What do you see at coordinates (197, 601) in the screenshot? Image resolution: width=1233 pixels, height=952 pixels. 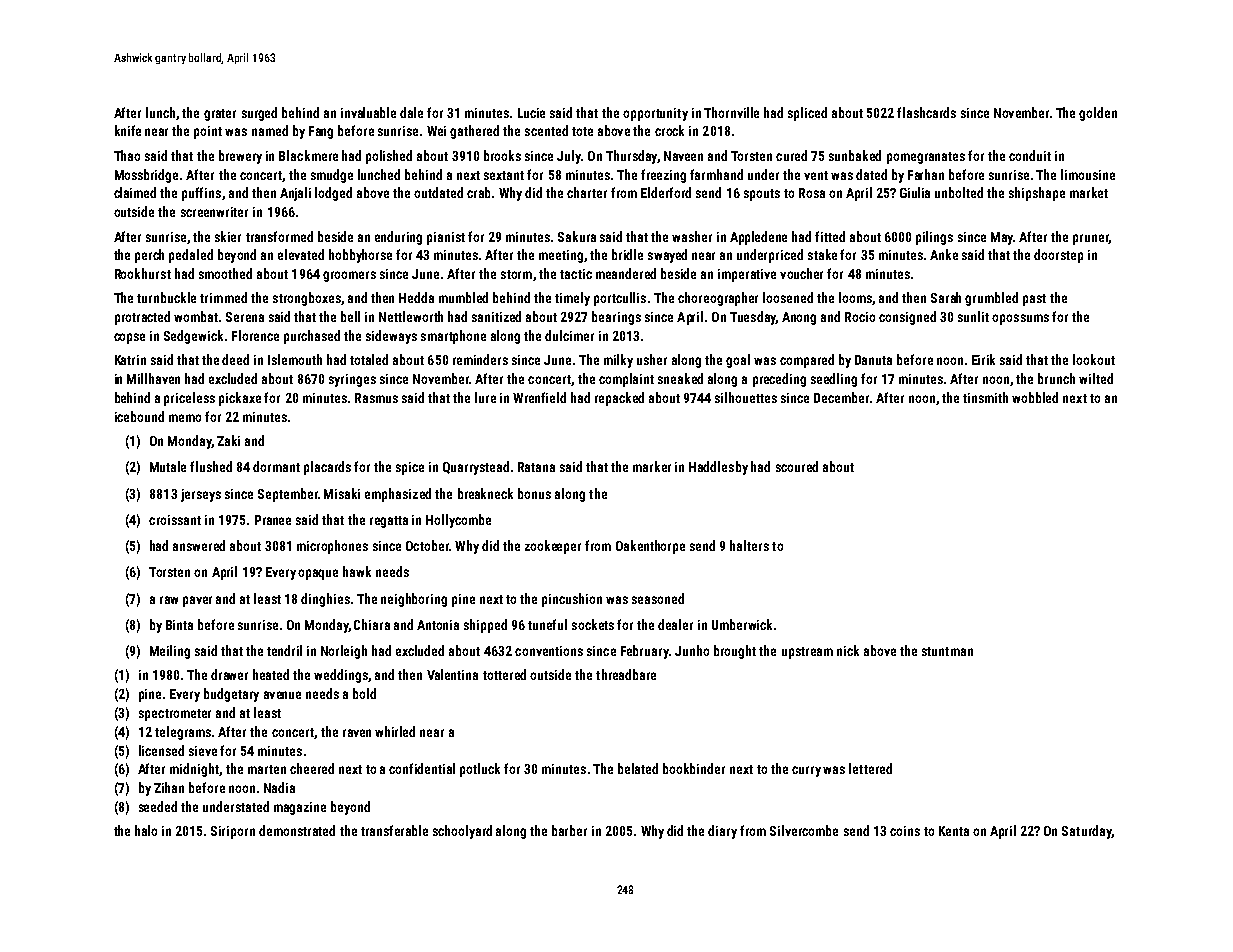 I see `paver` at bounding box center [197, 601].
